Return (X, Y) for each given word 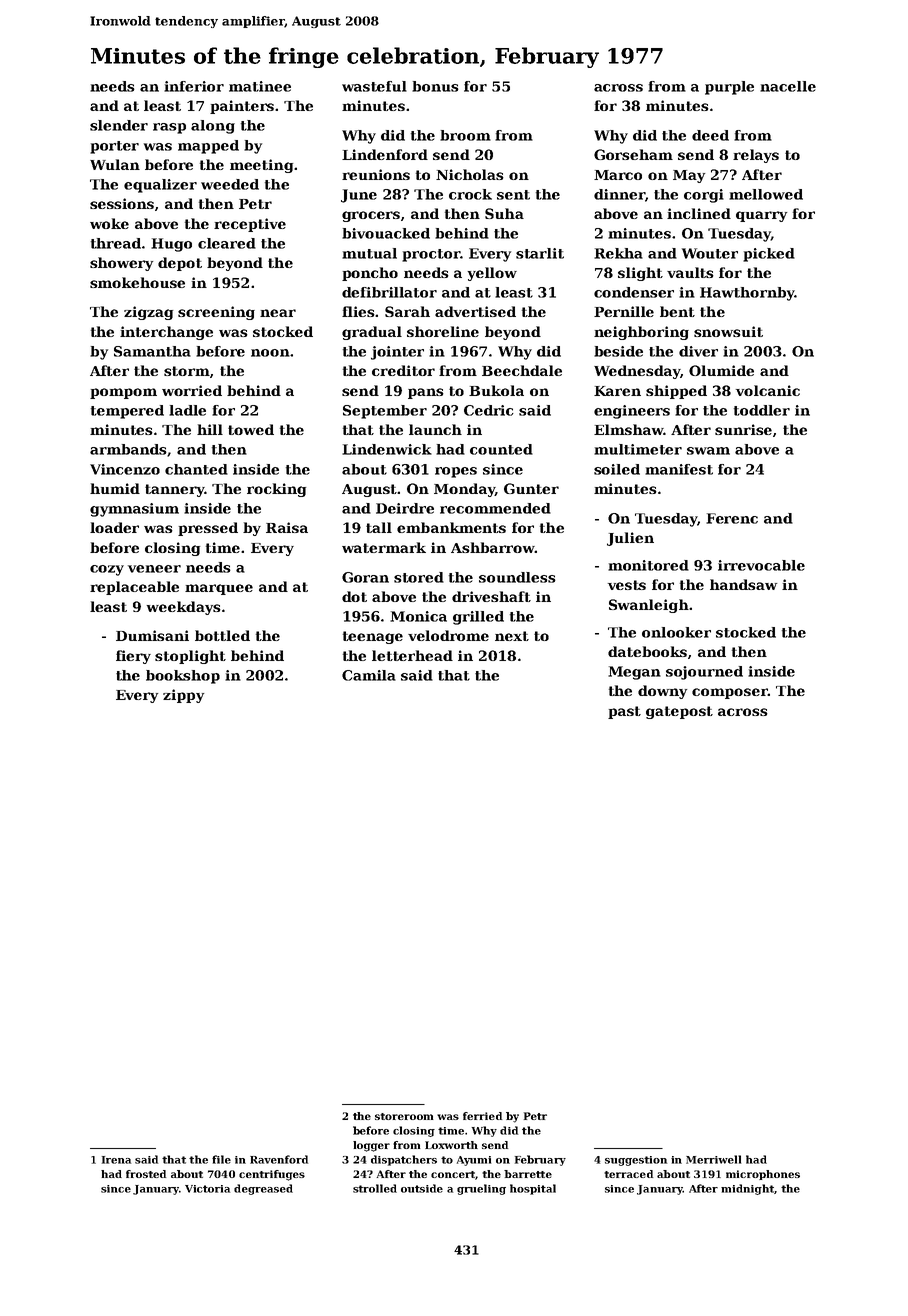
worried (192, 390)
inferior (194, 86)
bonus (435, 86)
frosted (146, 1174)
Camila (369, 675)
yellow (492, 274)
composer (730, 693)
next (512, 636)
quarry (761, 216)
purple (729, 88)
